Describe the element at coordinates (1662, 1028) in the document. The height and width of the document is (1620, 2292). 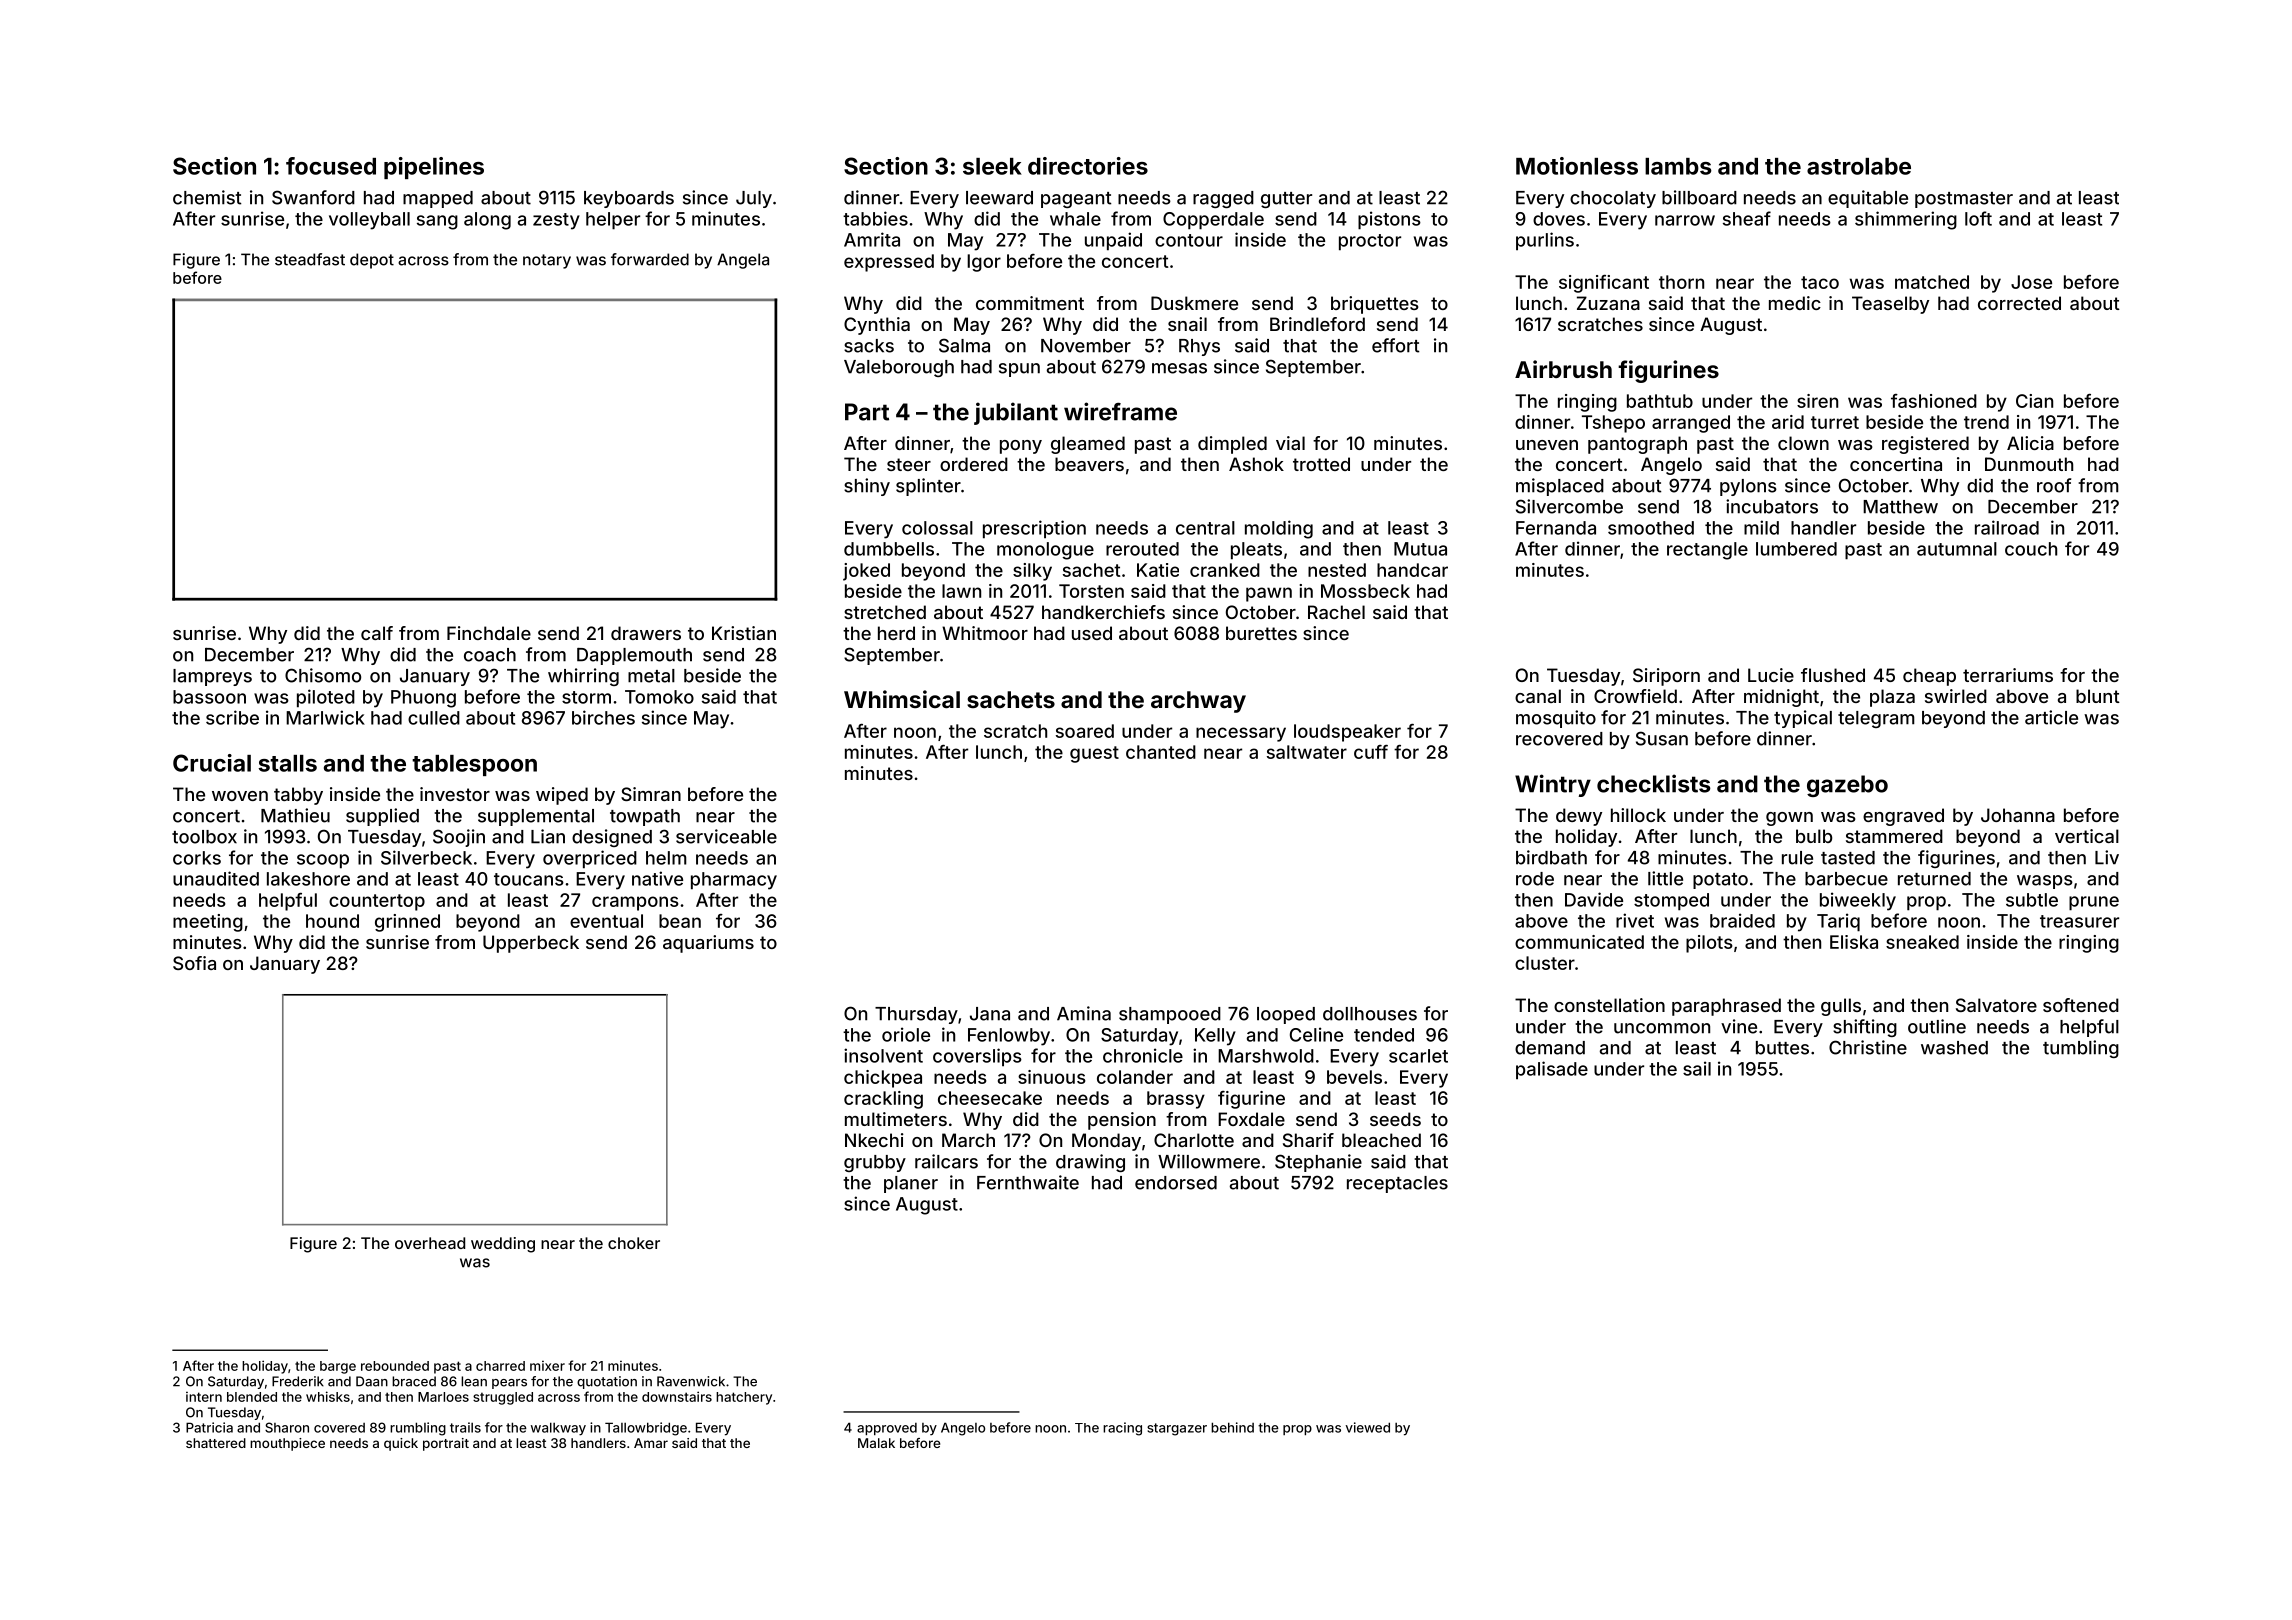
I see `uncommon` at that location.
